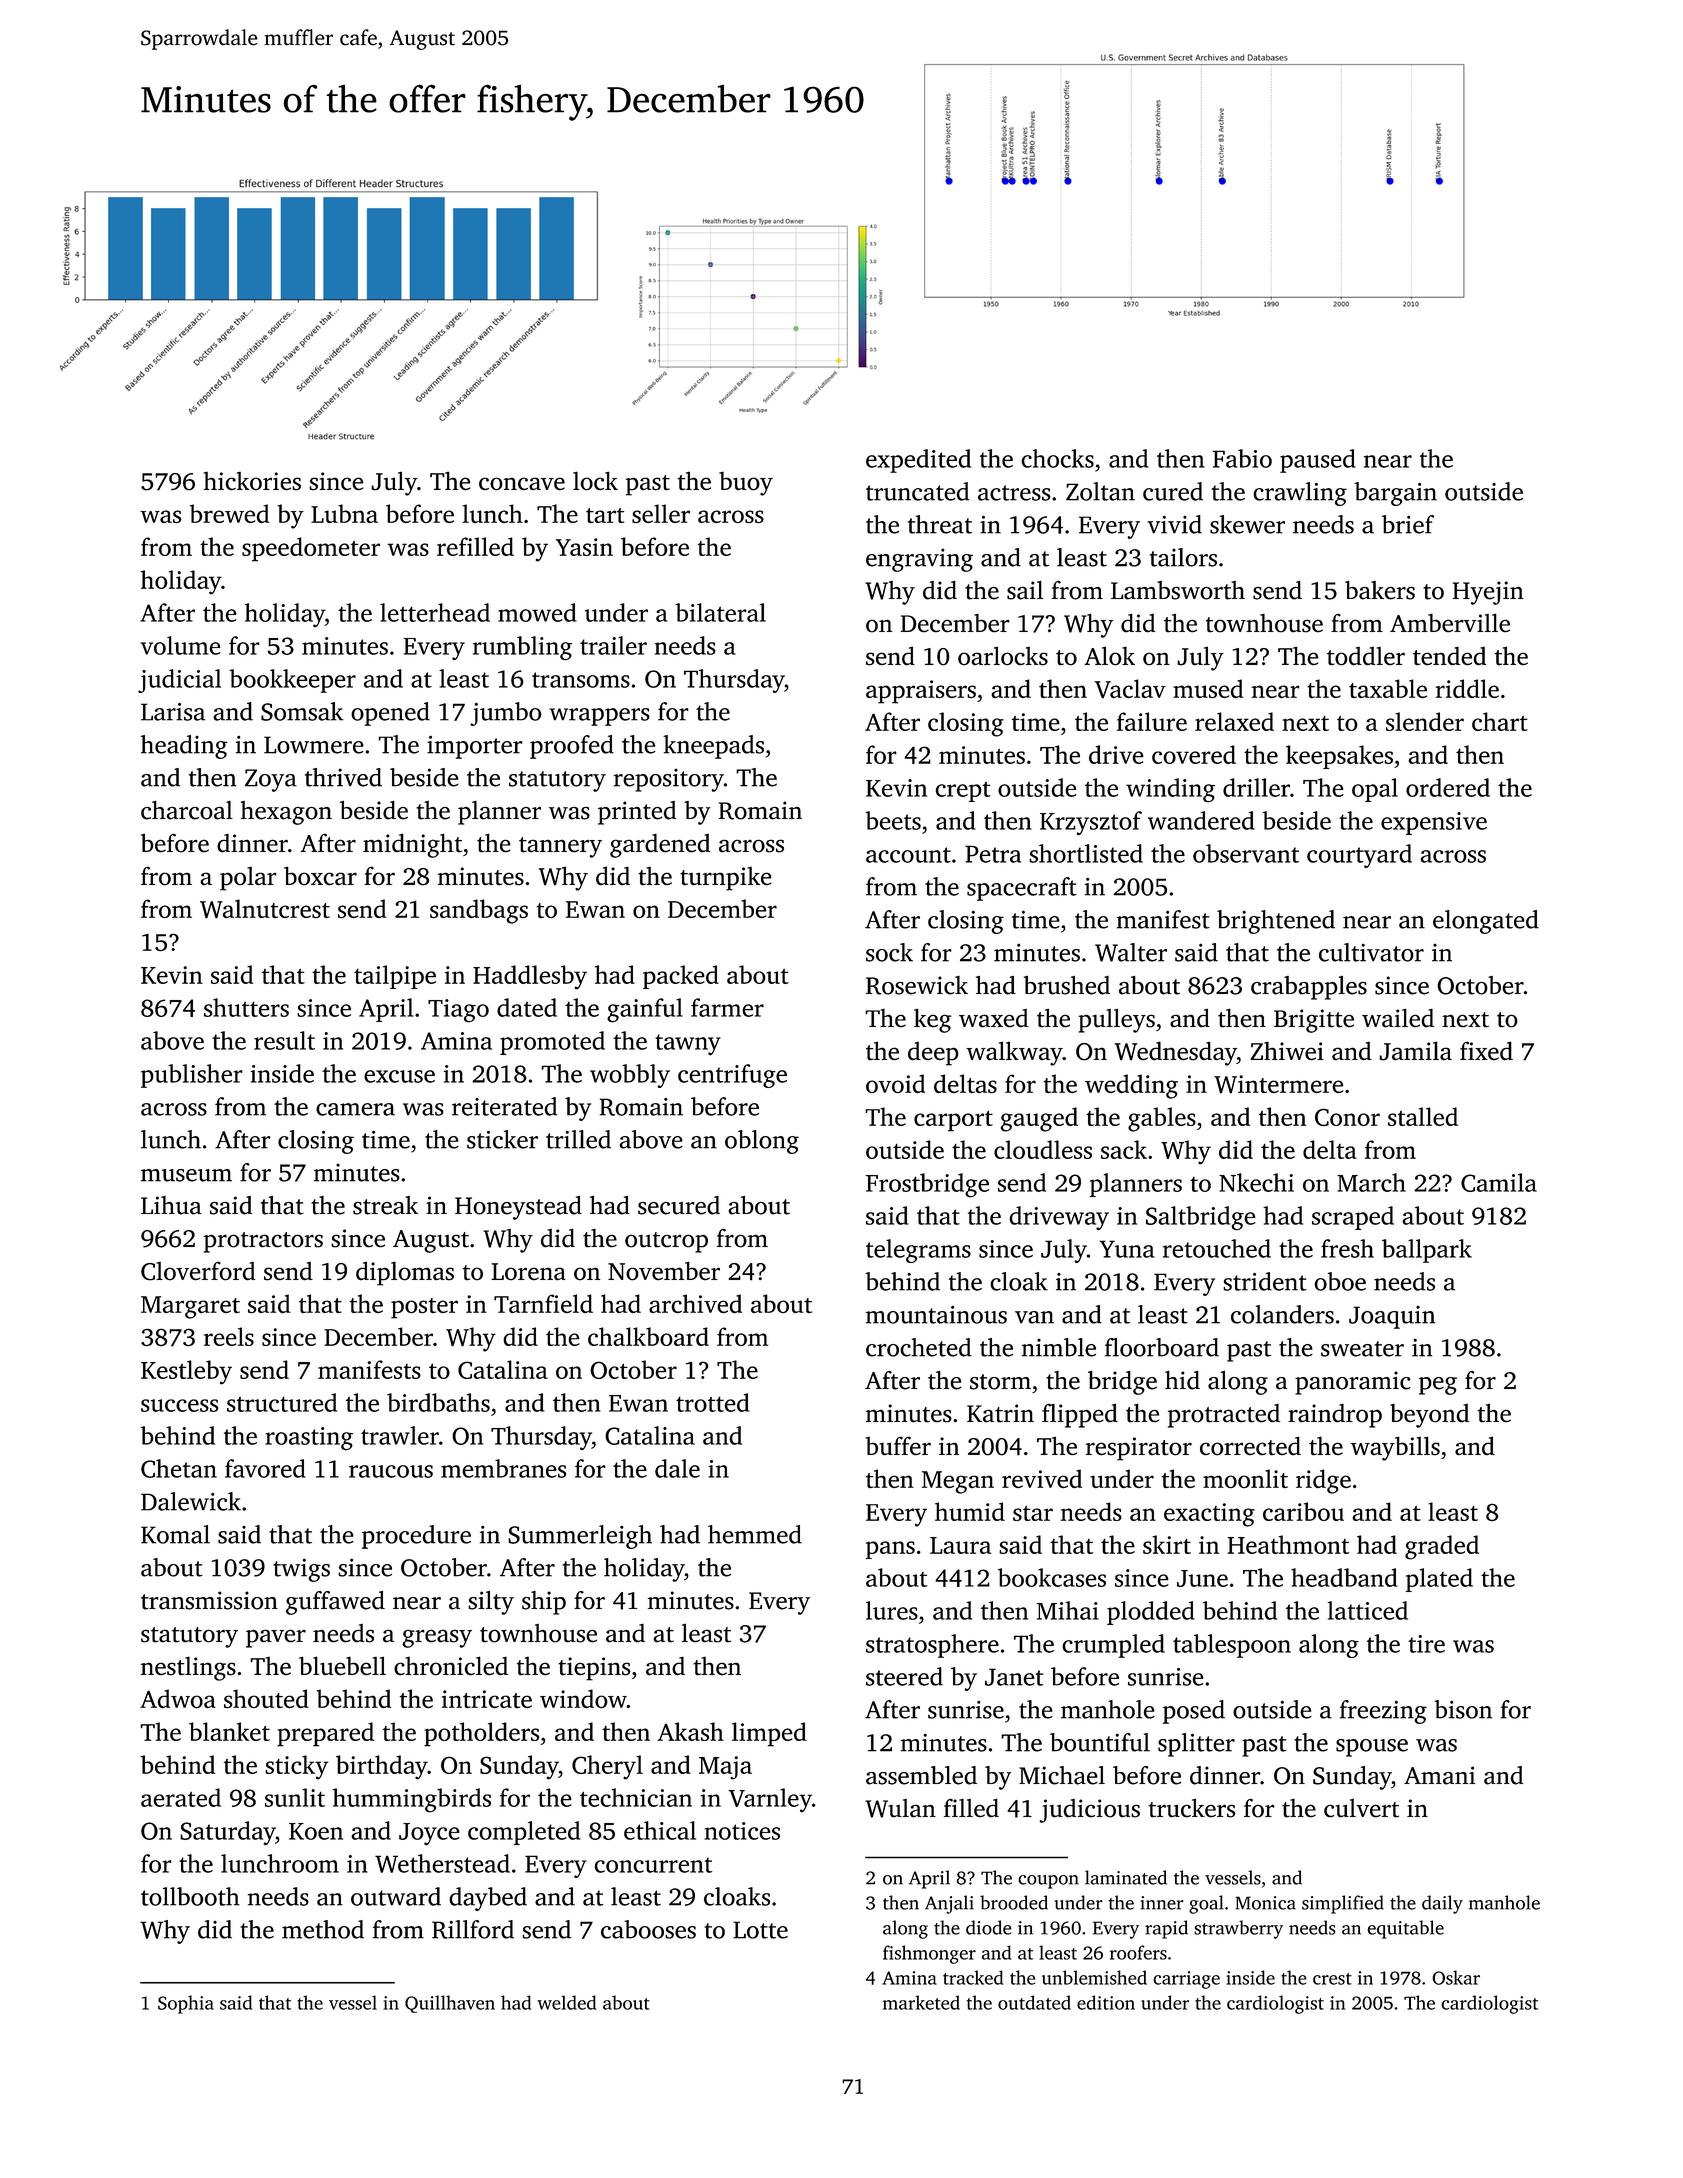  What do you see at coordinates (918, 1251) in the screenshot?
I see `telegrams` at bounding box center [918, 1251].
